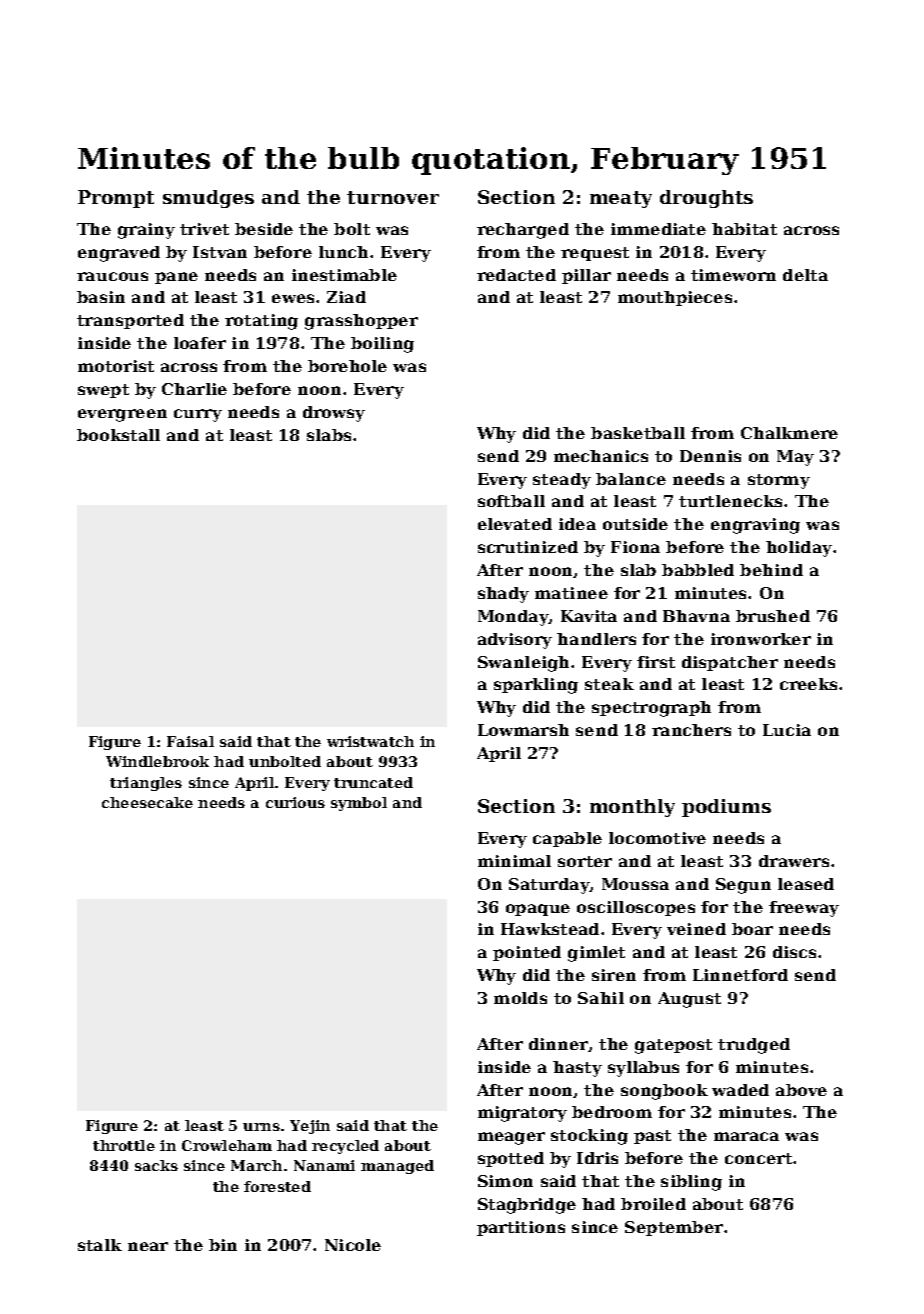 The height and width of the screenshot is (1314, 924). I want to click on September, so click(674, 1228).
